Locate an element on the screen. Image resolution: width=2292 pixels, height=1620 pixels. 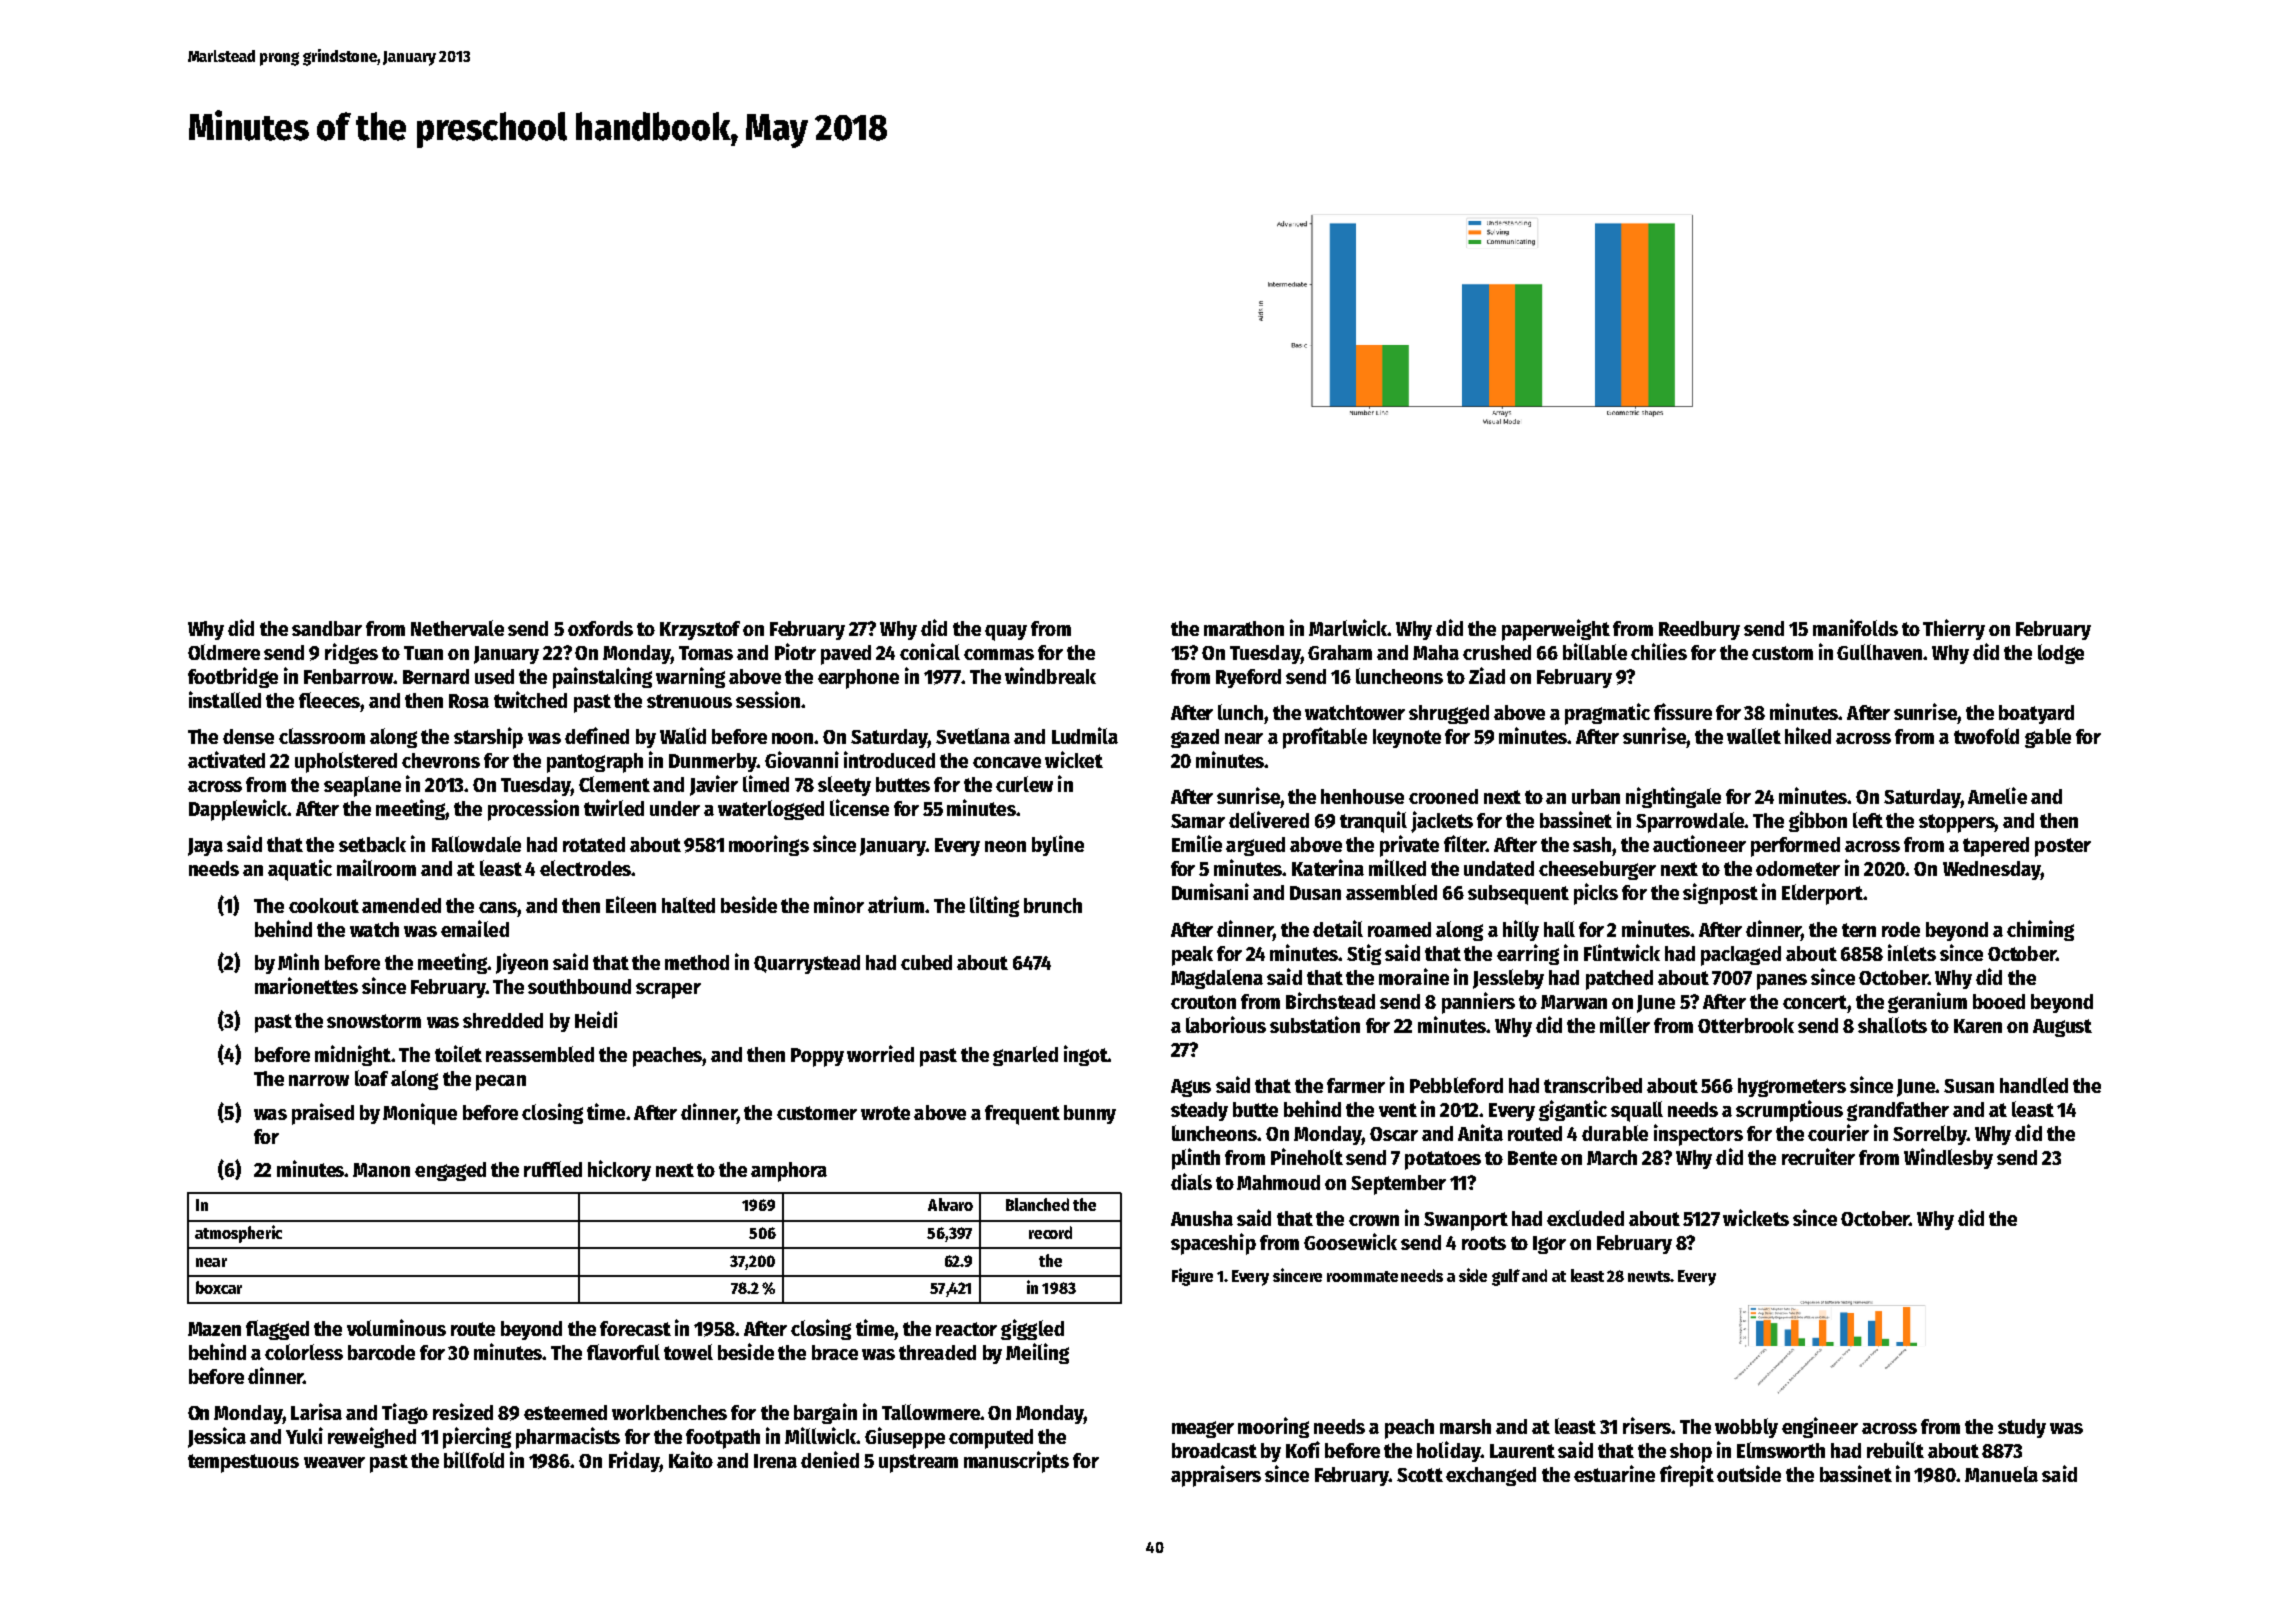
reactor is located at coordinates (966, 1329).
